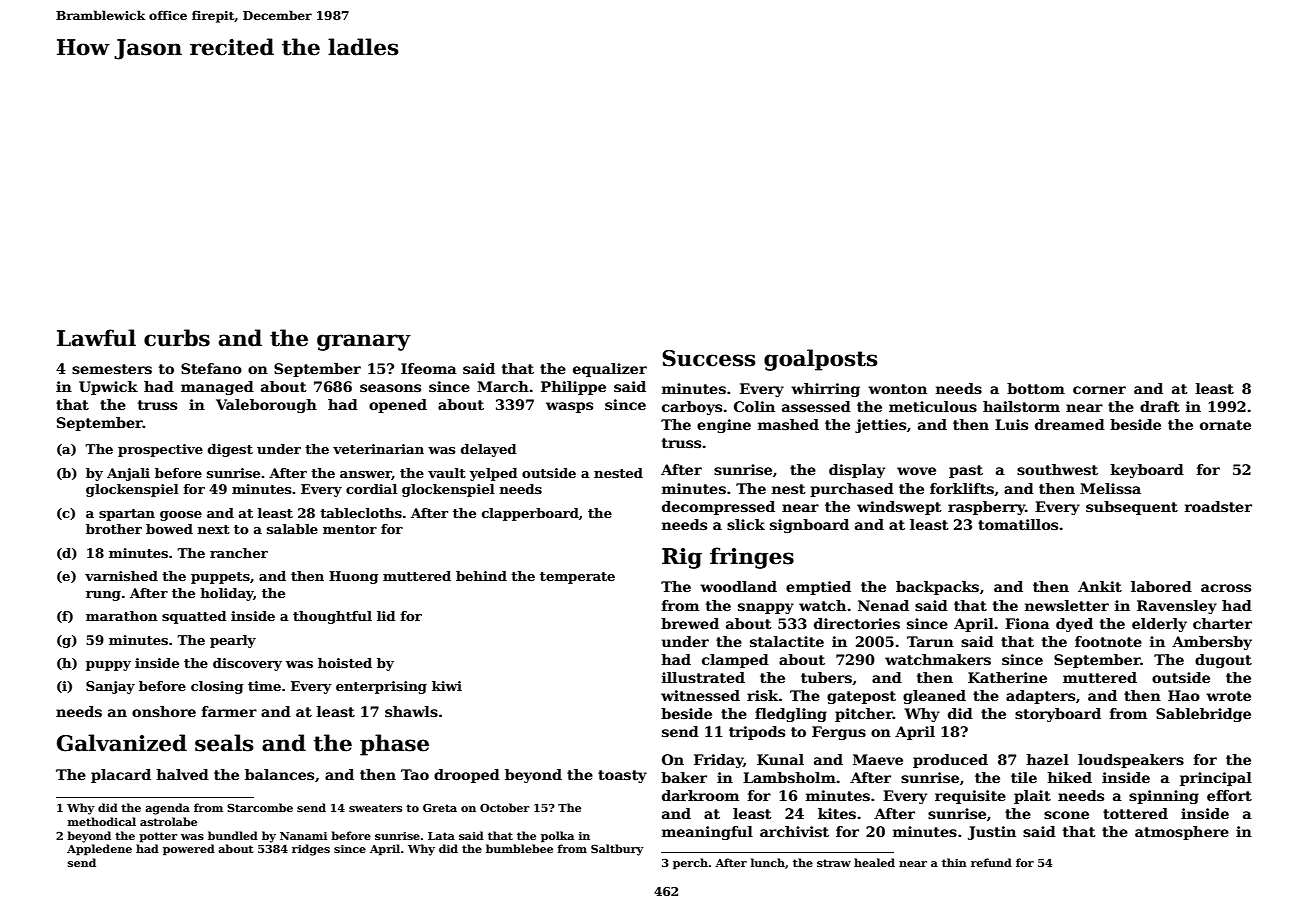 Image resolution: width=1308 pixels, height=924 pixels. Describe the element at coordinates (1147, 471) in the screenshot. I see `keyboard` at that location.
